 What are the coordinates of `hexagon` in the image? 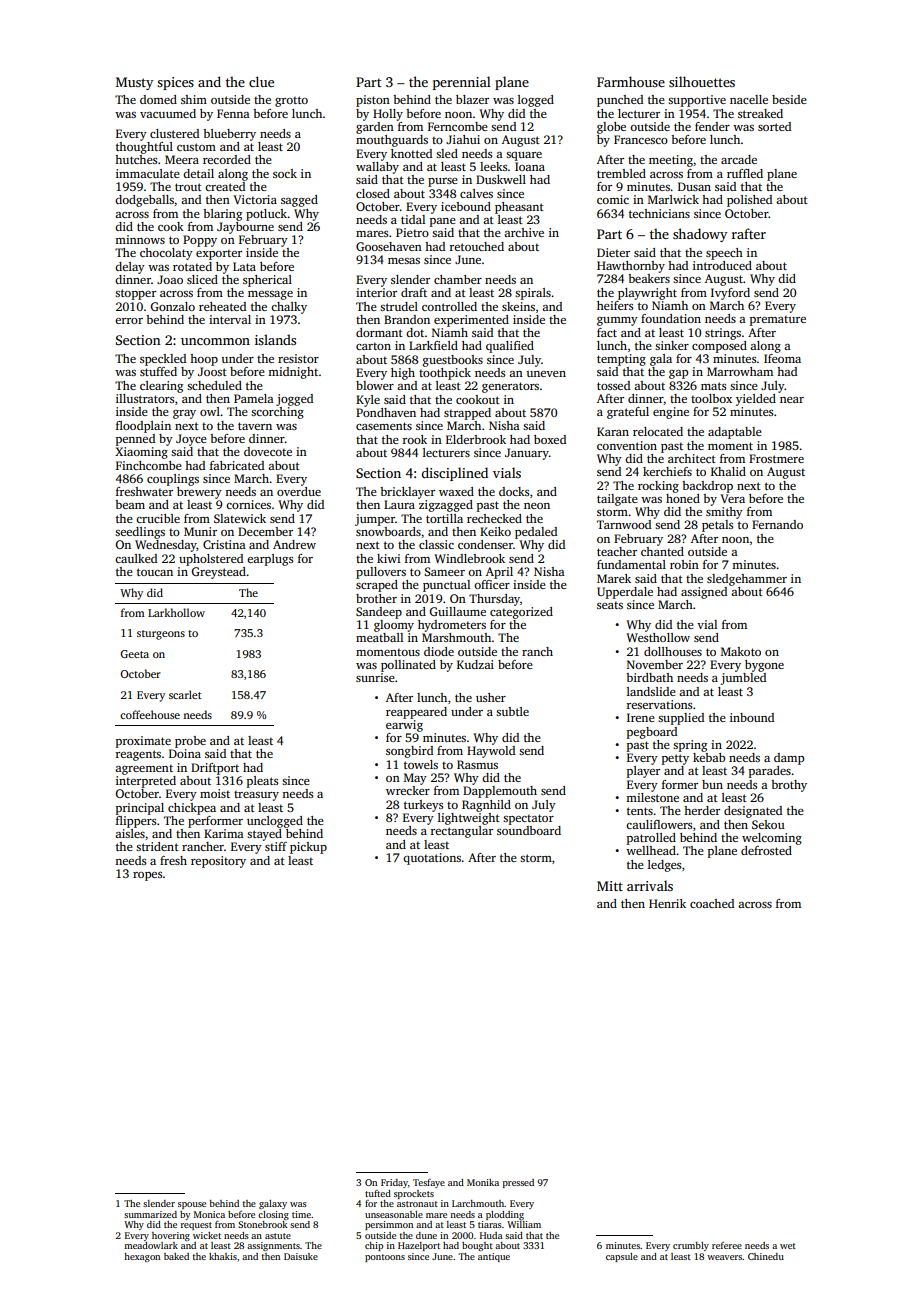 It's located at (142, 1257).
